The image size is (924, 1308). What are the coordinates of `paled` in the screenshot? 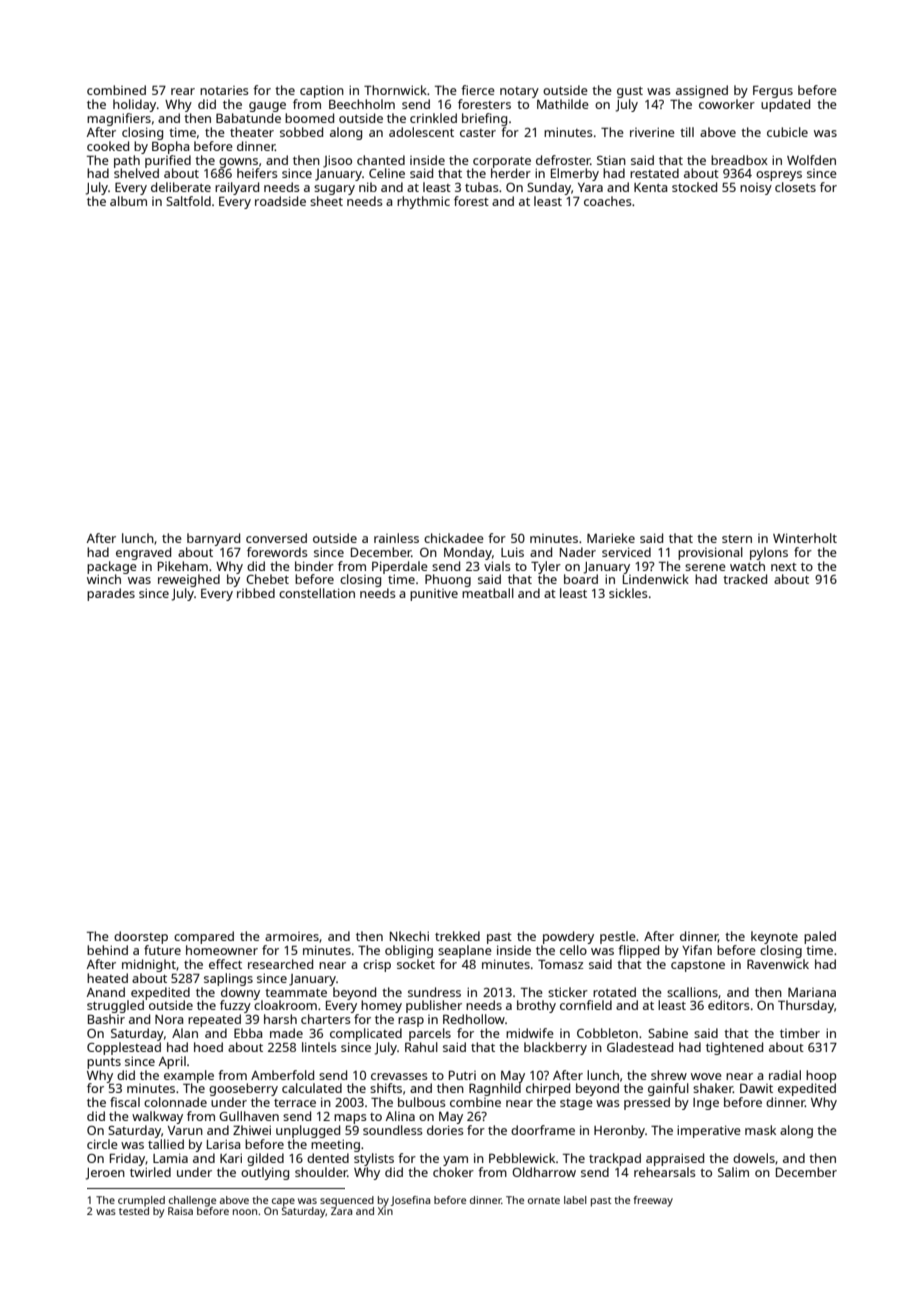 It's located at (820, 937).
